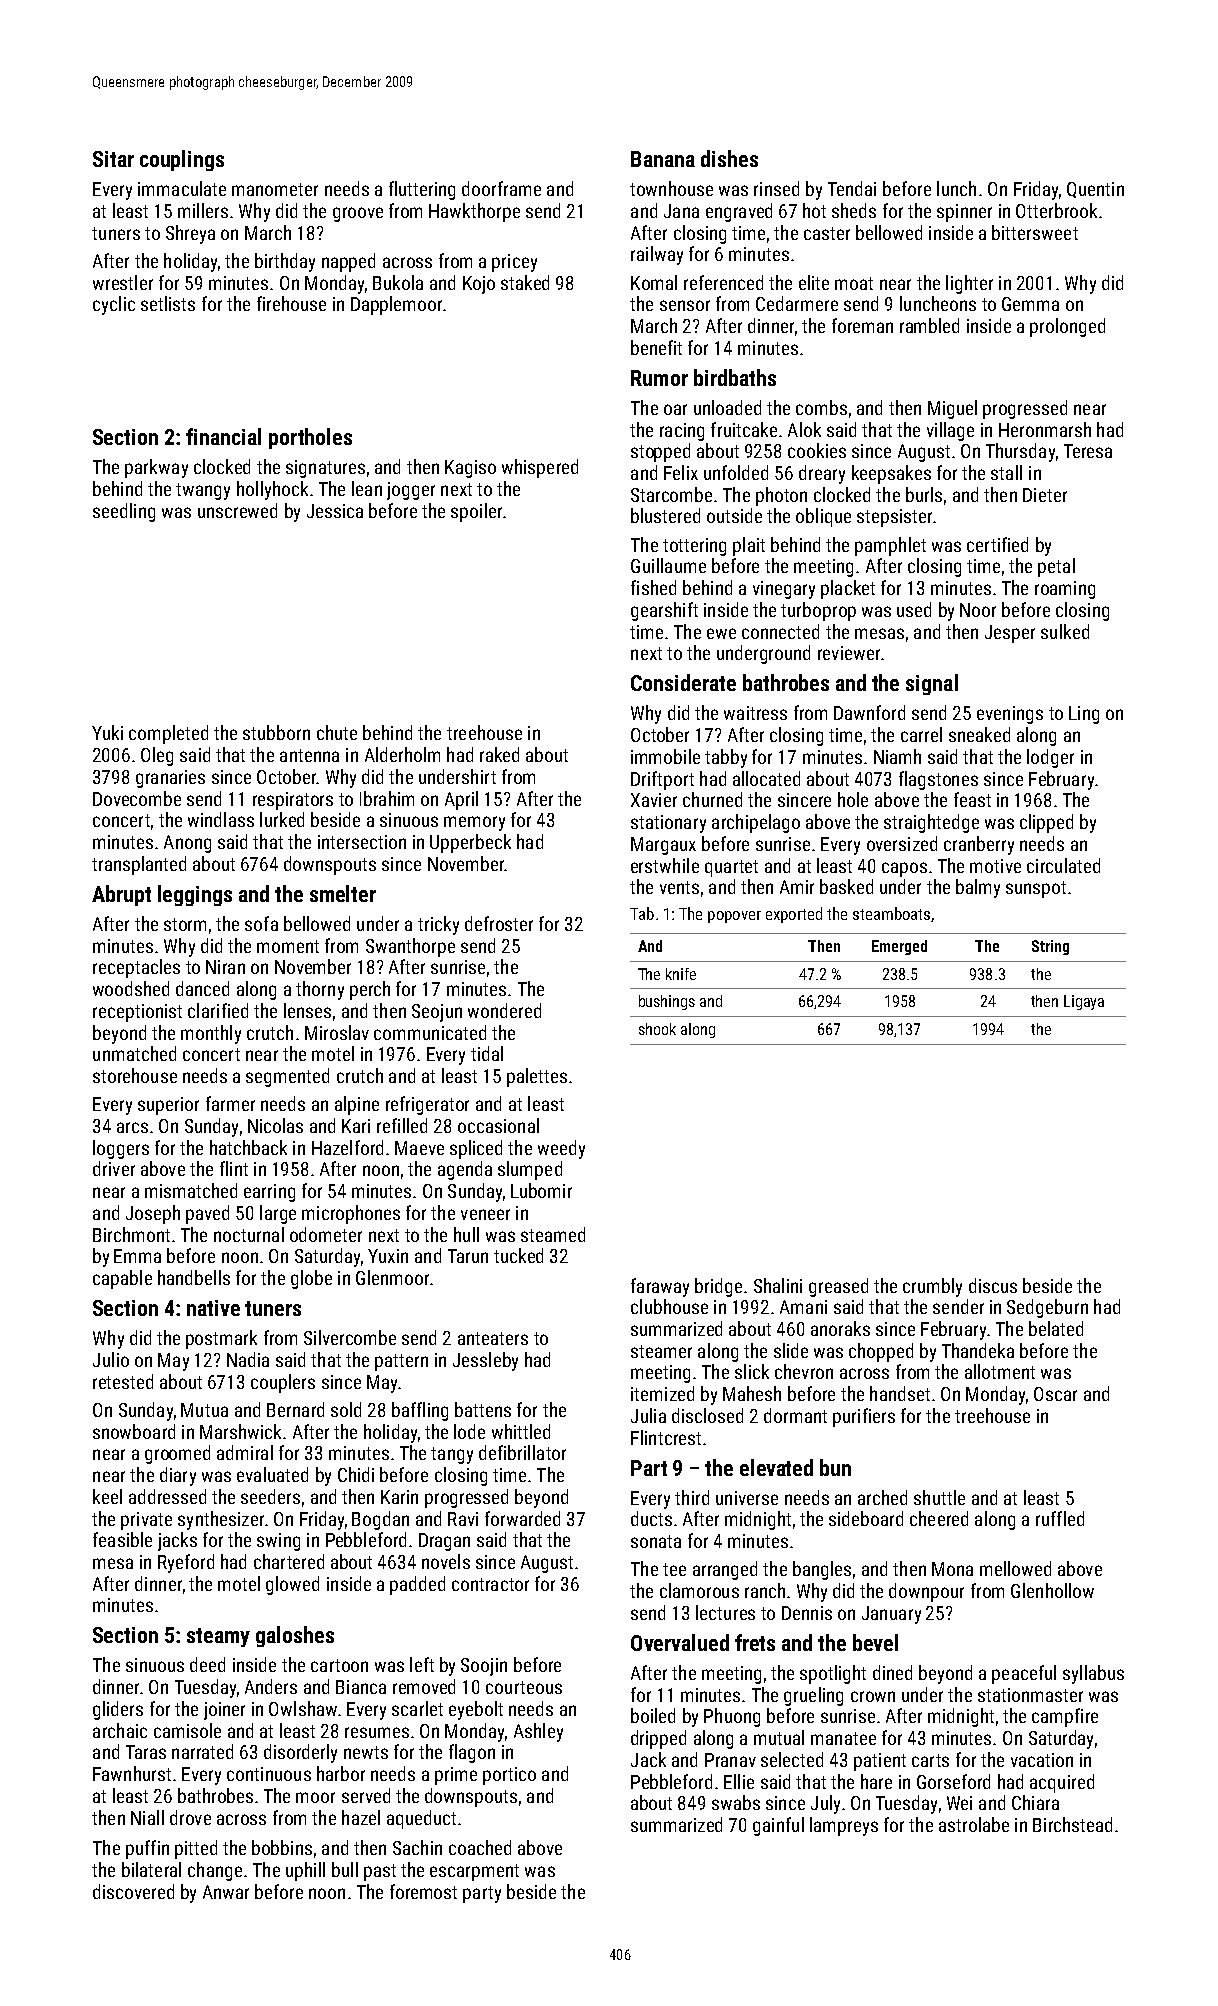 This screenshot has height=2006, width=1218. What do you see at coordinates (993, 1285) in the screenshot?
I see `discus` at bounding box center [993, 1285].
